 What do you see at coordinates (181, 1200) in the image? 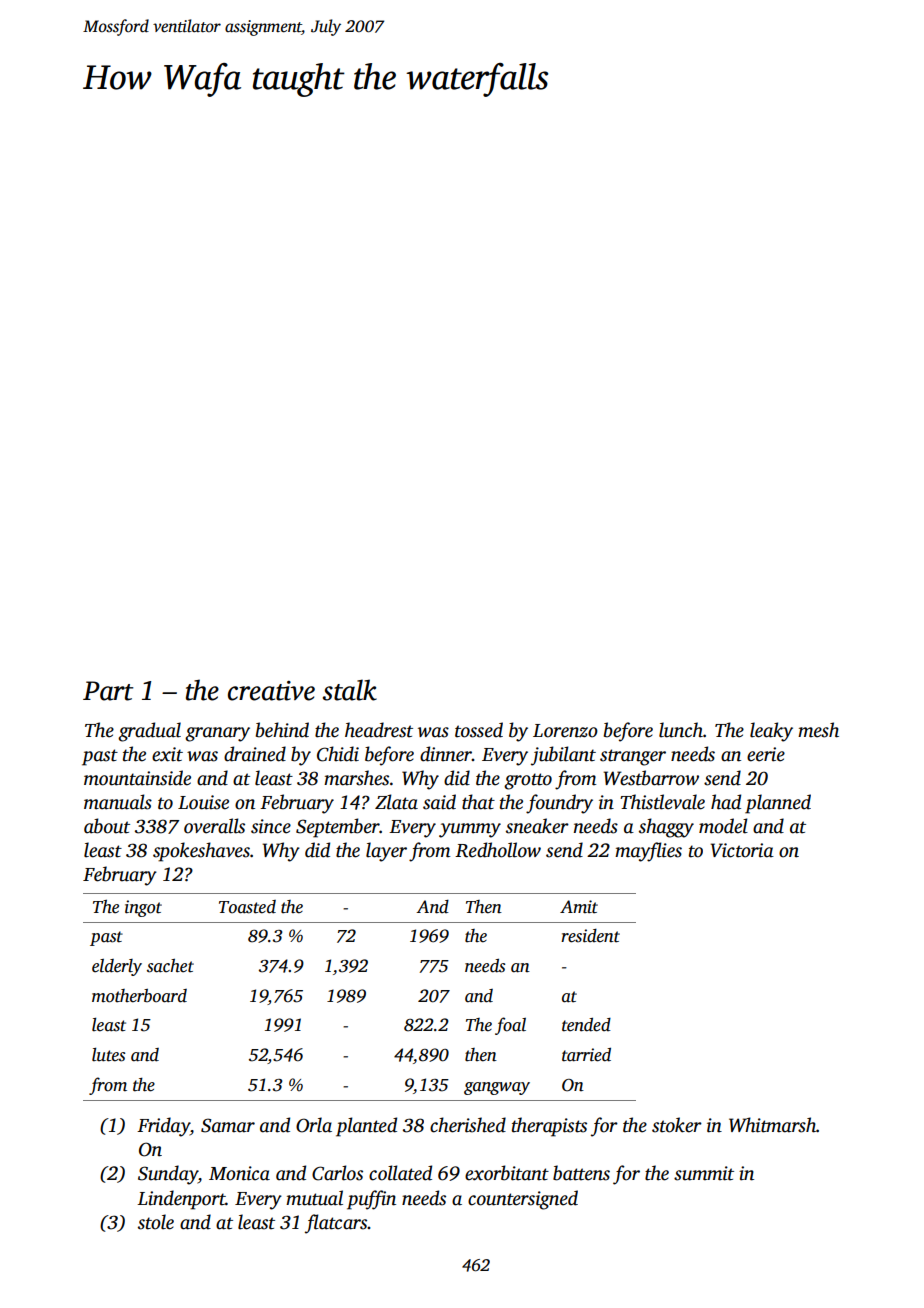
I see `Lindenport` at bounding box center [181, 1200].
